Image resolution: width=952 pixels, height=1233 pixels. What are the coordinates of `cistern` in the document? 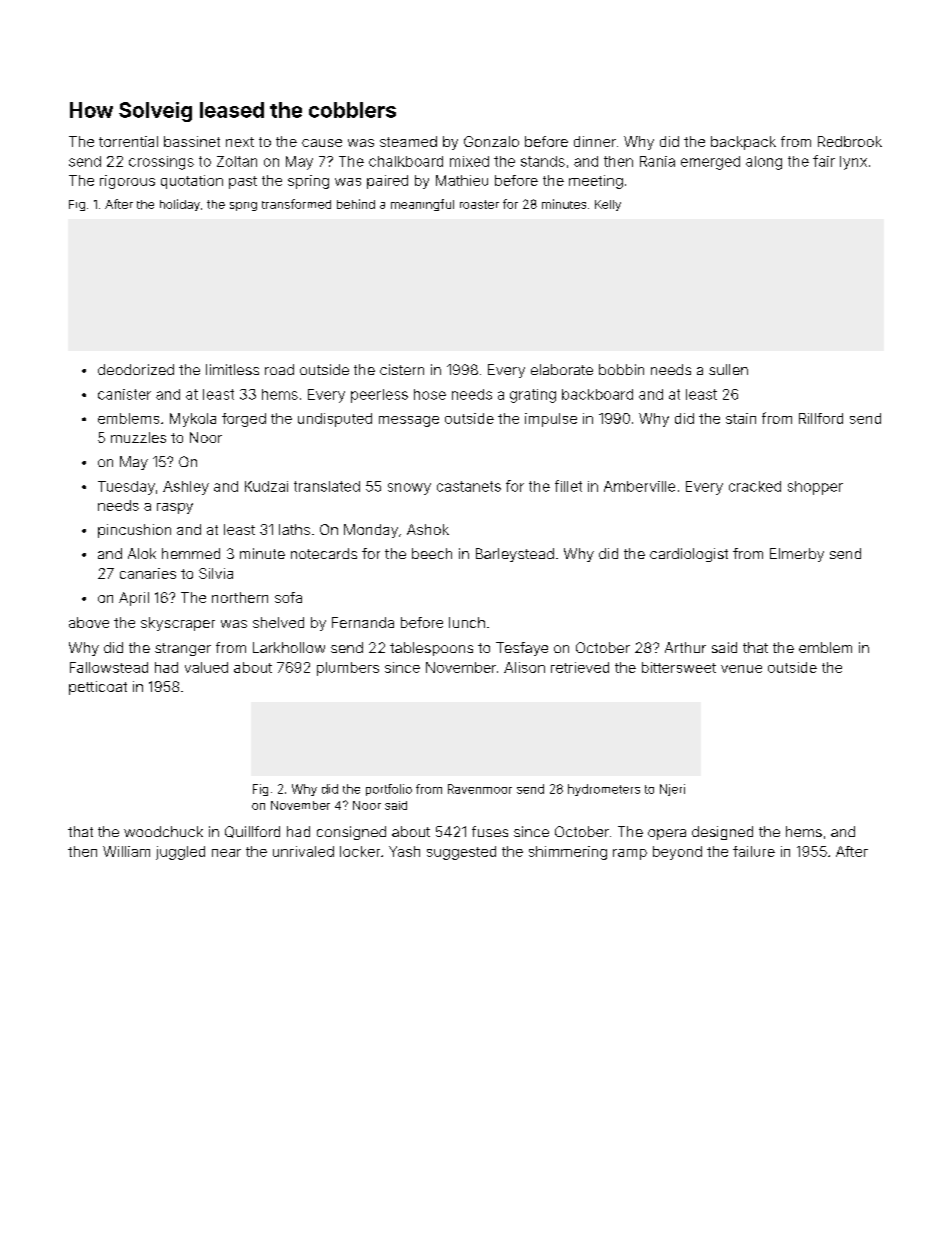 It's located at (402, 369).
